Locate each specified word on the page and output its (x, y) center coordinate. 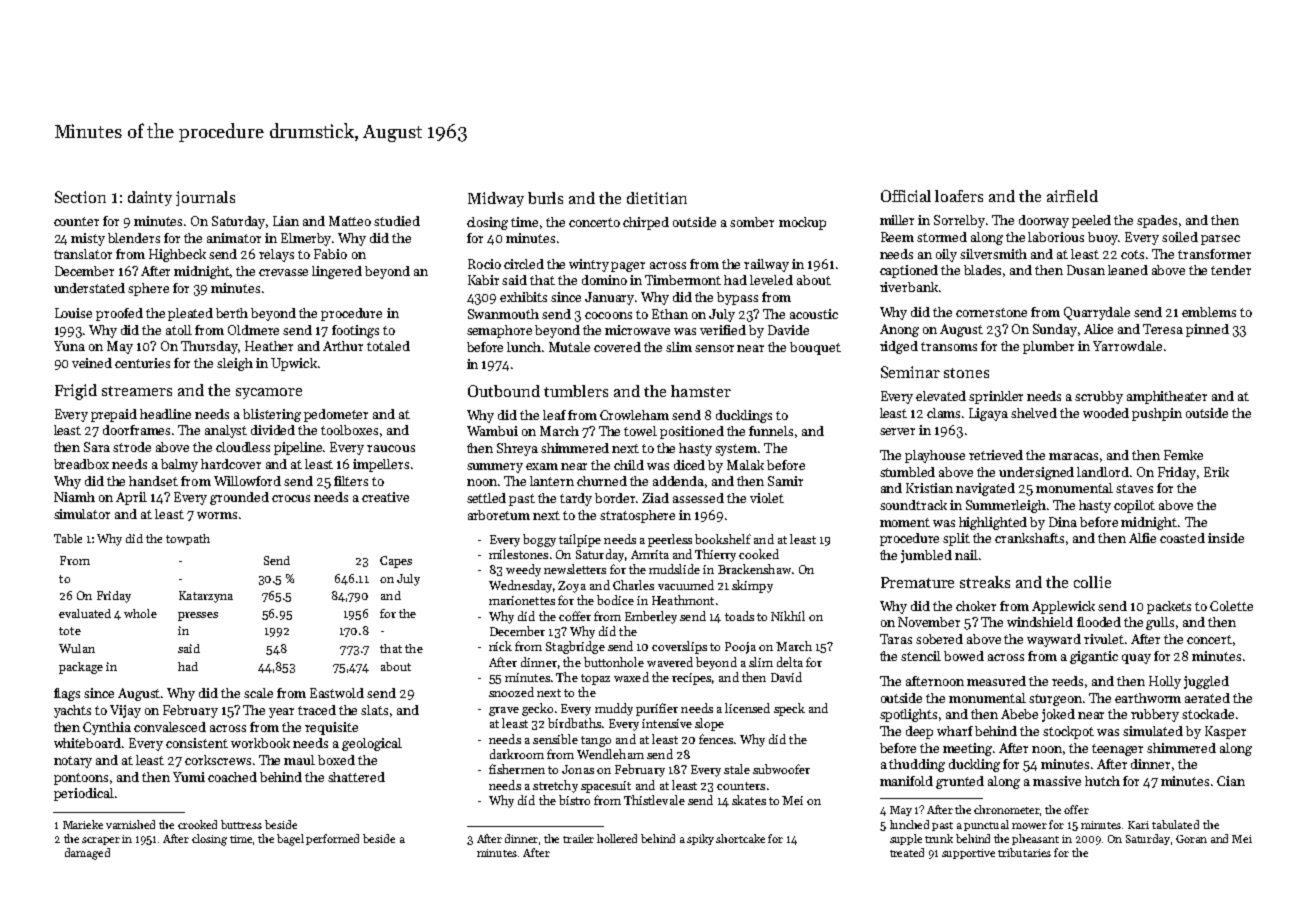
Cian (1231, 781)
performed (332, 839)
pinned (1207, 330)
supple (906, 839)
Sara (97, 447)
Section (80, 197)
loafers (959, 196)
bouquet (815, 348)
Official (906, 196)
